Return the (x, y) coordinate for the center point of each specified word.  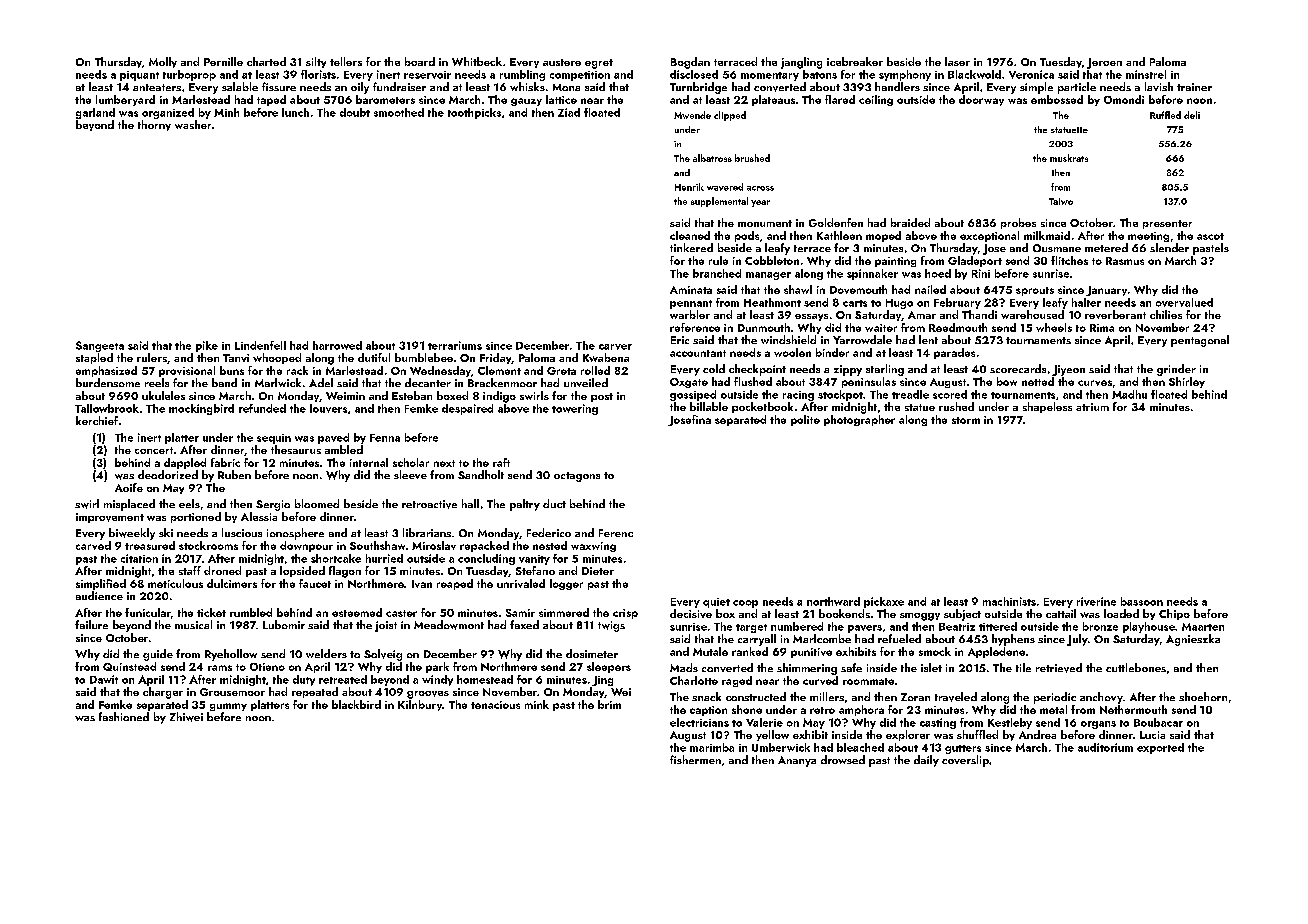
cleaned (690, 235)
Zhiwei (186, 717)
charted (266, 61)
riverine (1096, 601)
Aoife (129, 487)
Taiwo (1061, 201)
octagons (577, 477)
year (760, 203)
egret (599, 64)
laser (957, 61)
